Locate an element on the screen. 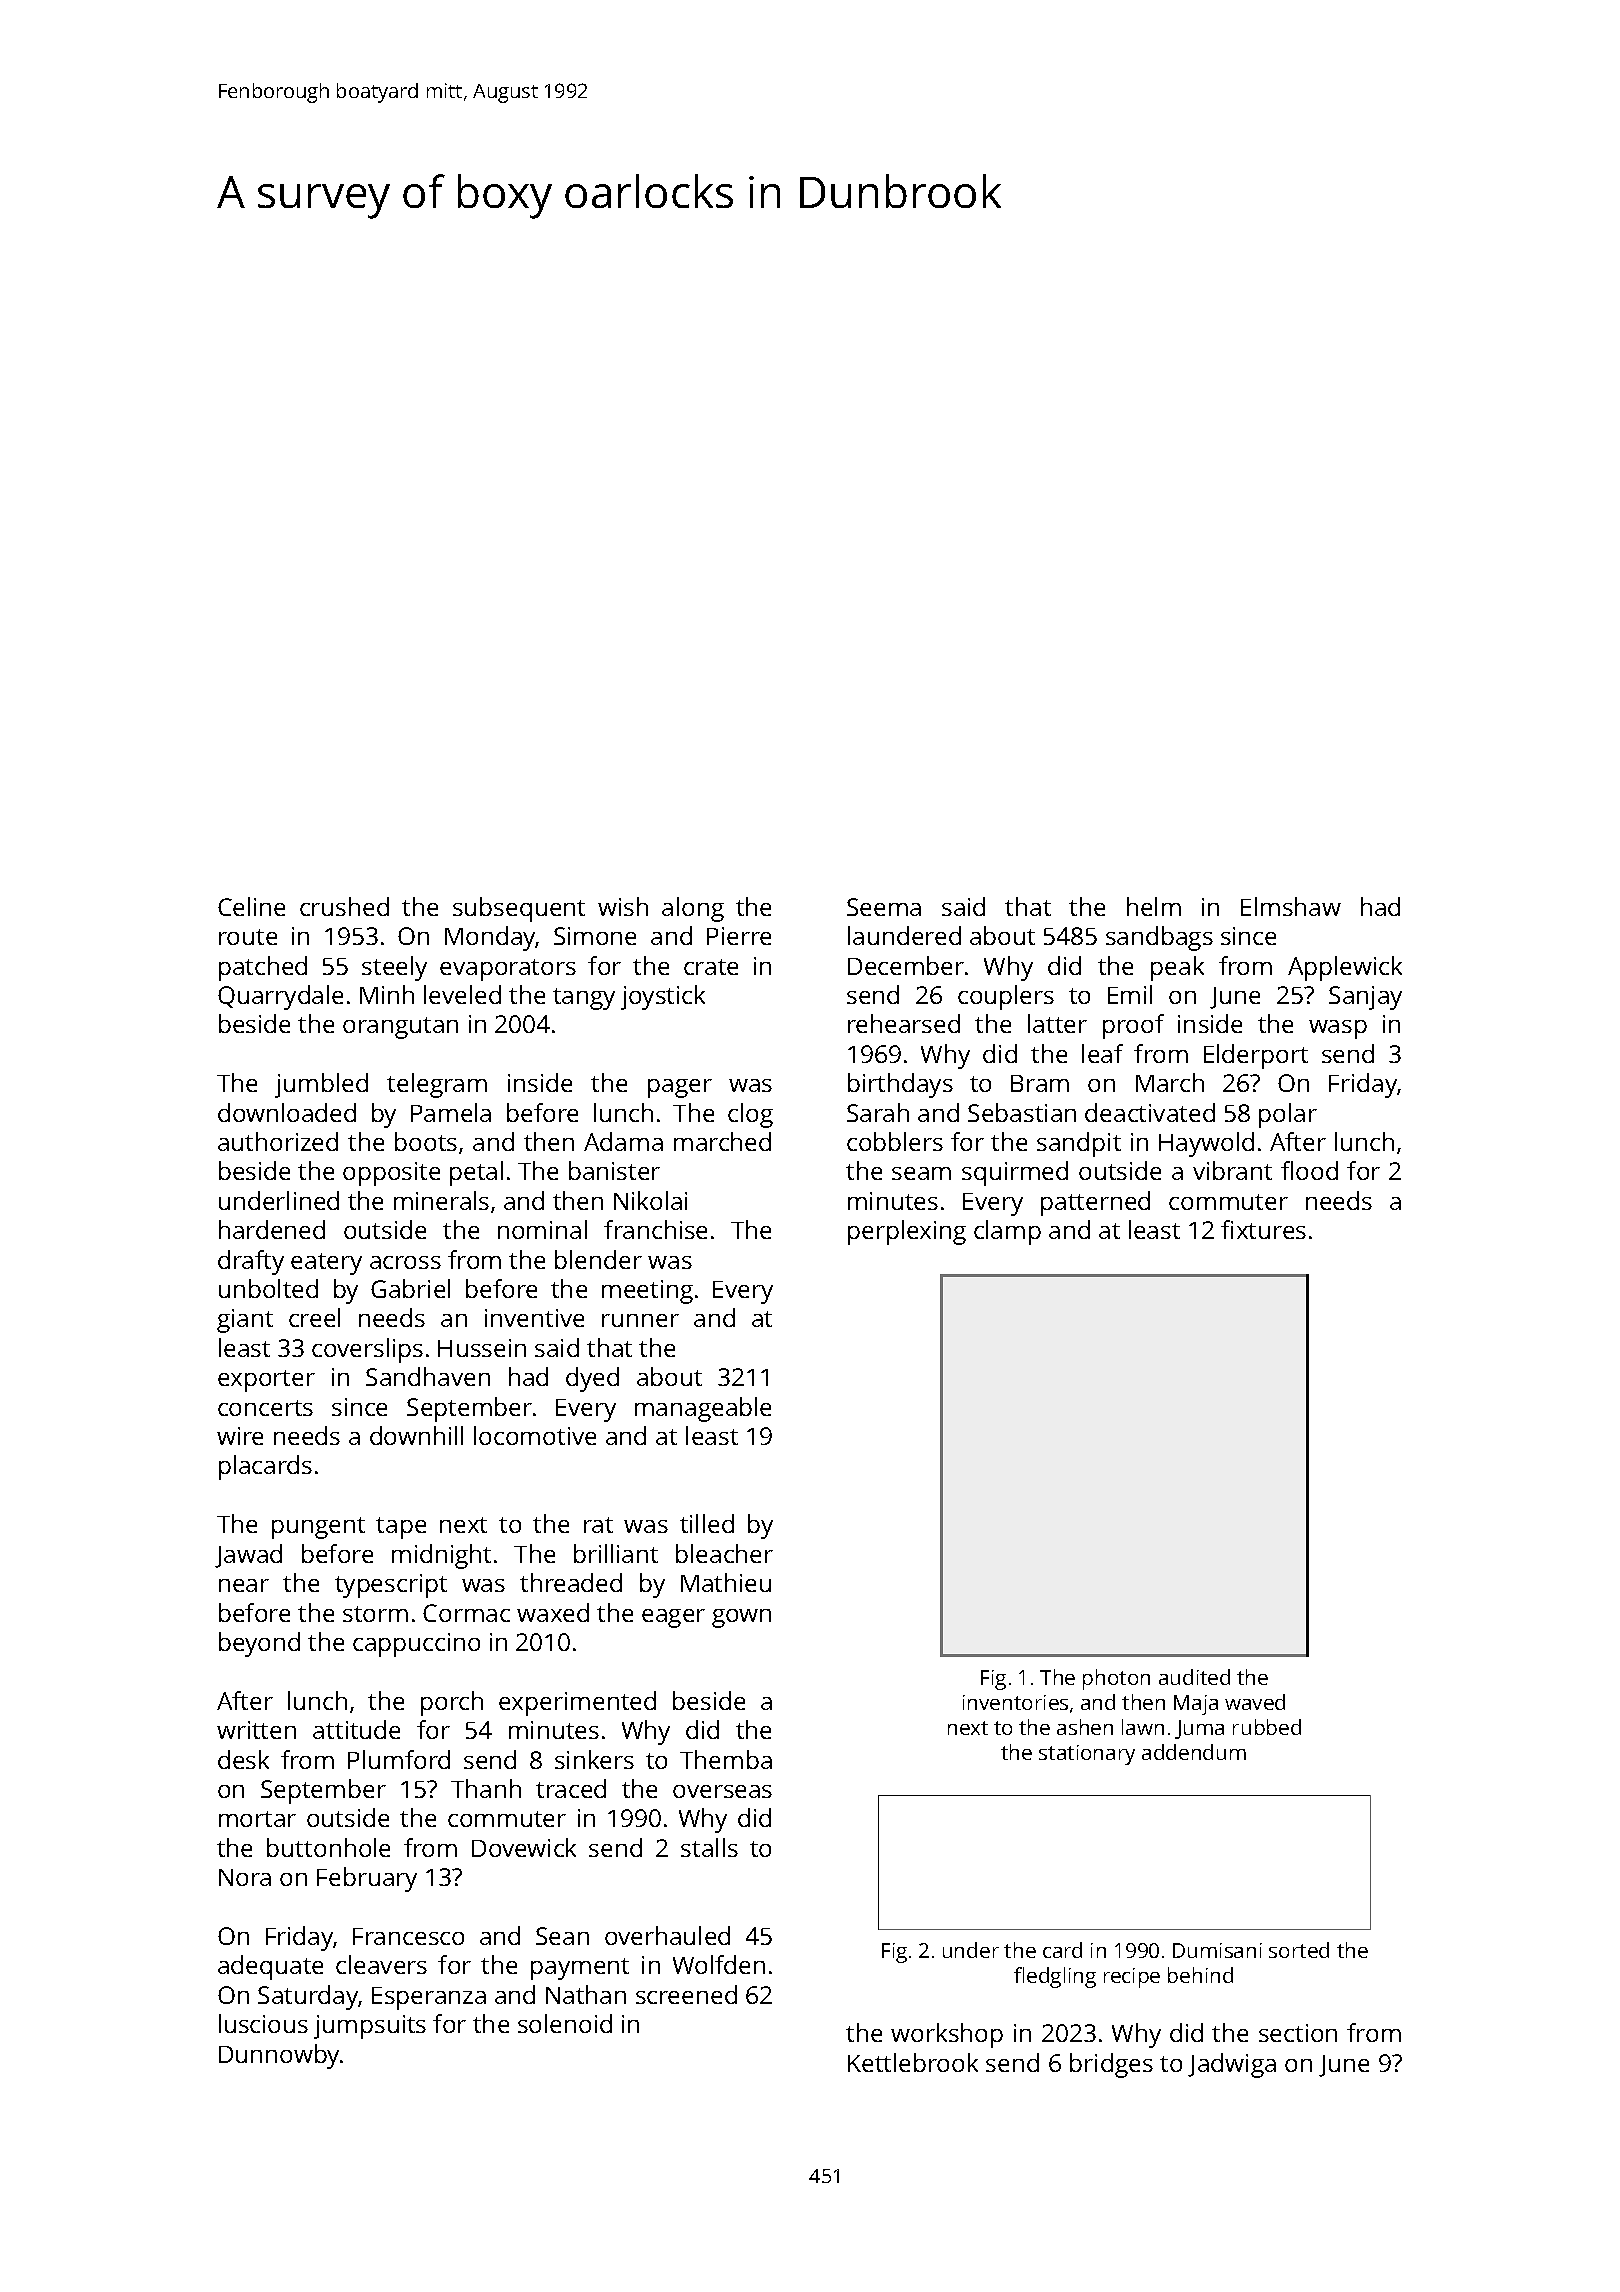  helm is located at coordinates (1154, 906).
